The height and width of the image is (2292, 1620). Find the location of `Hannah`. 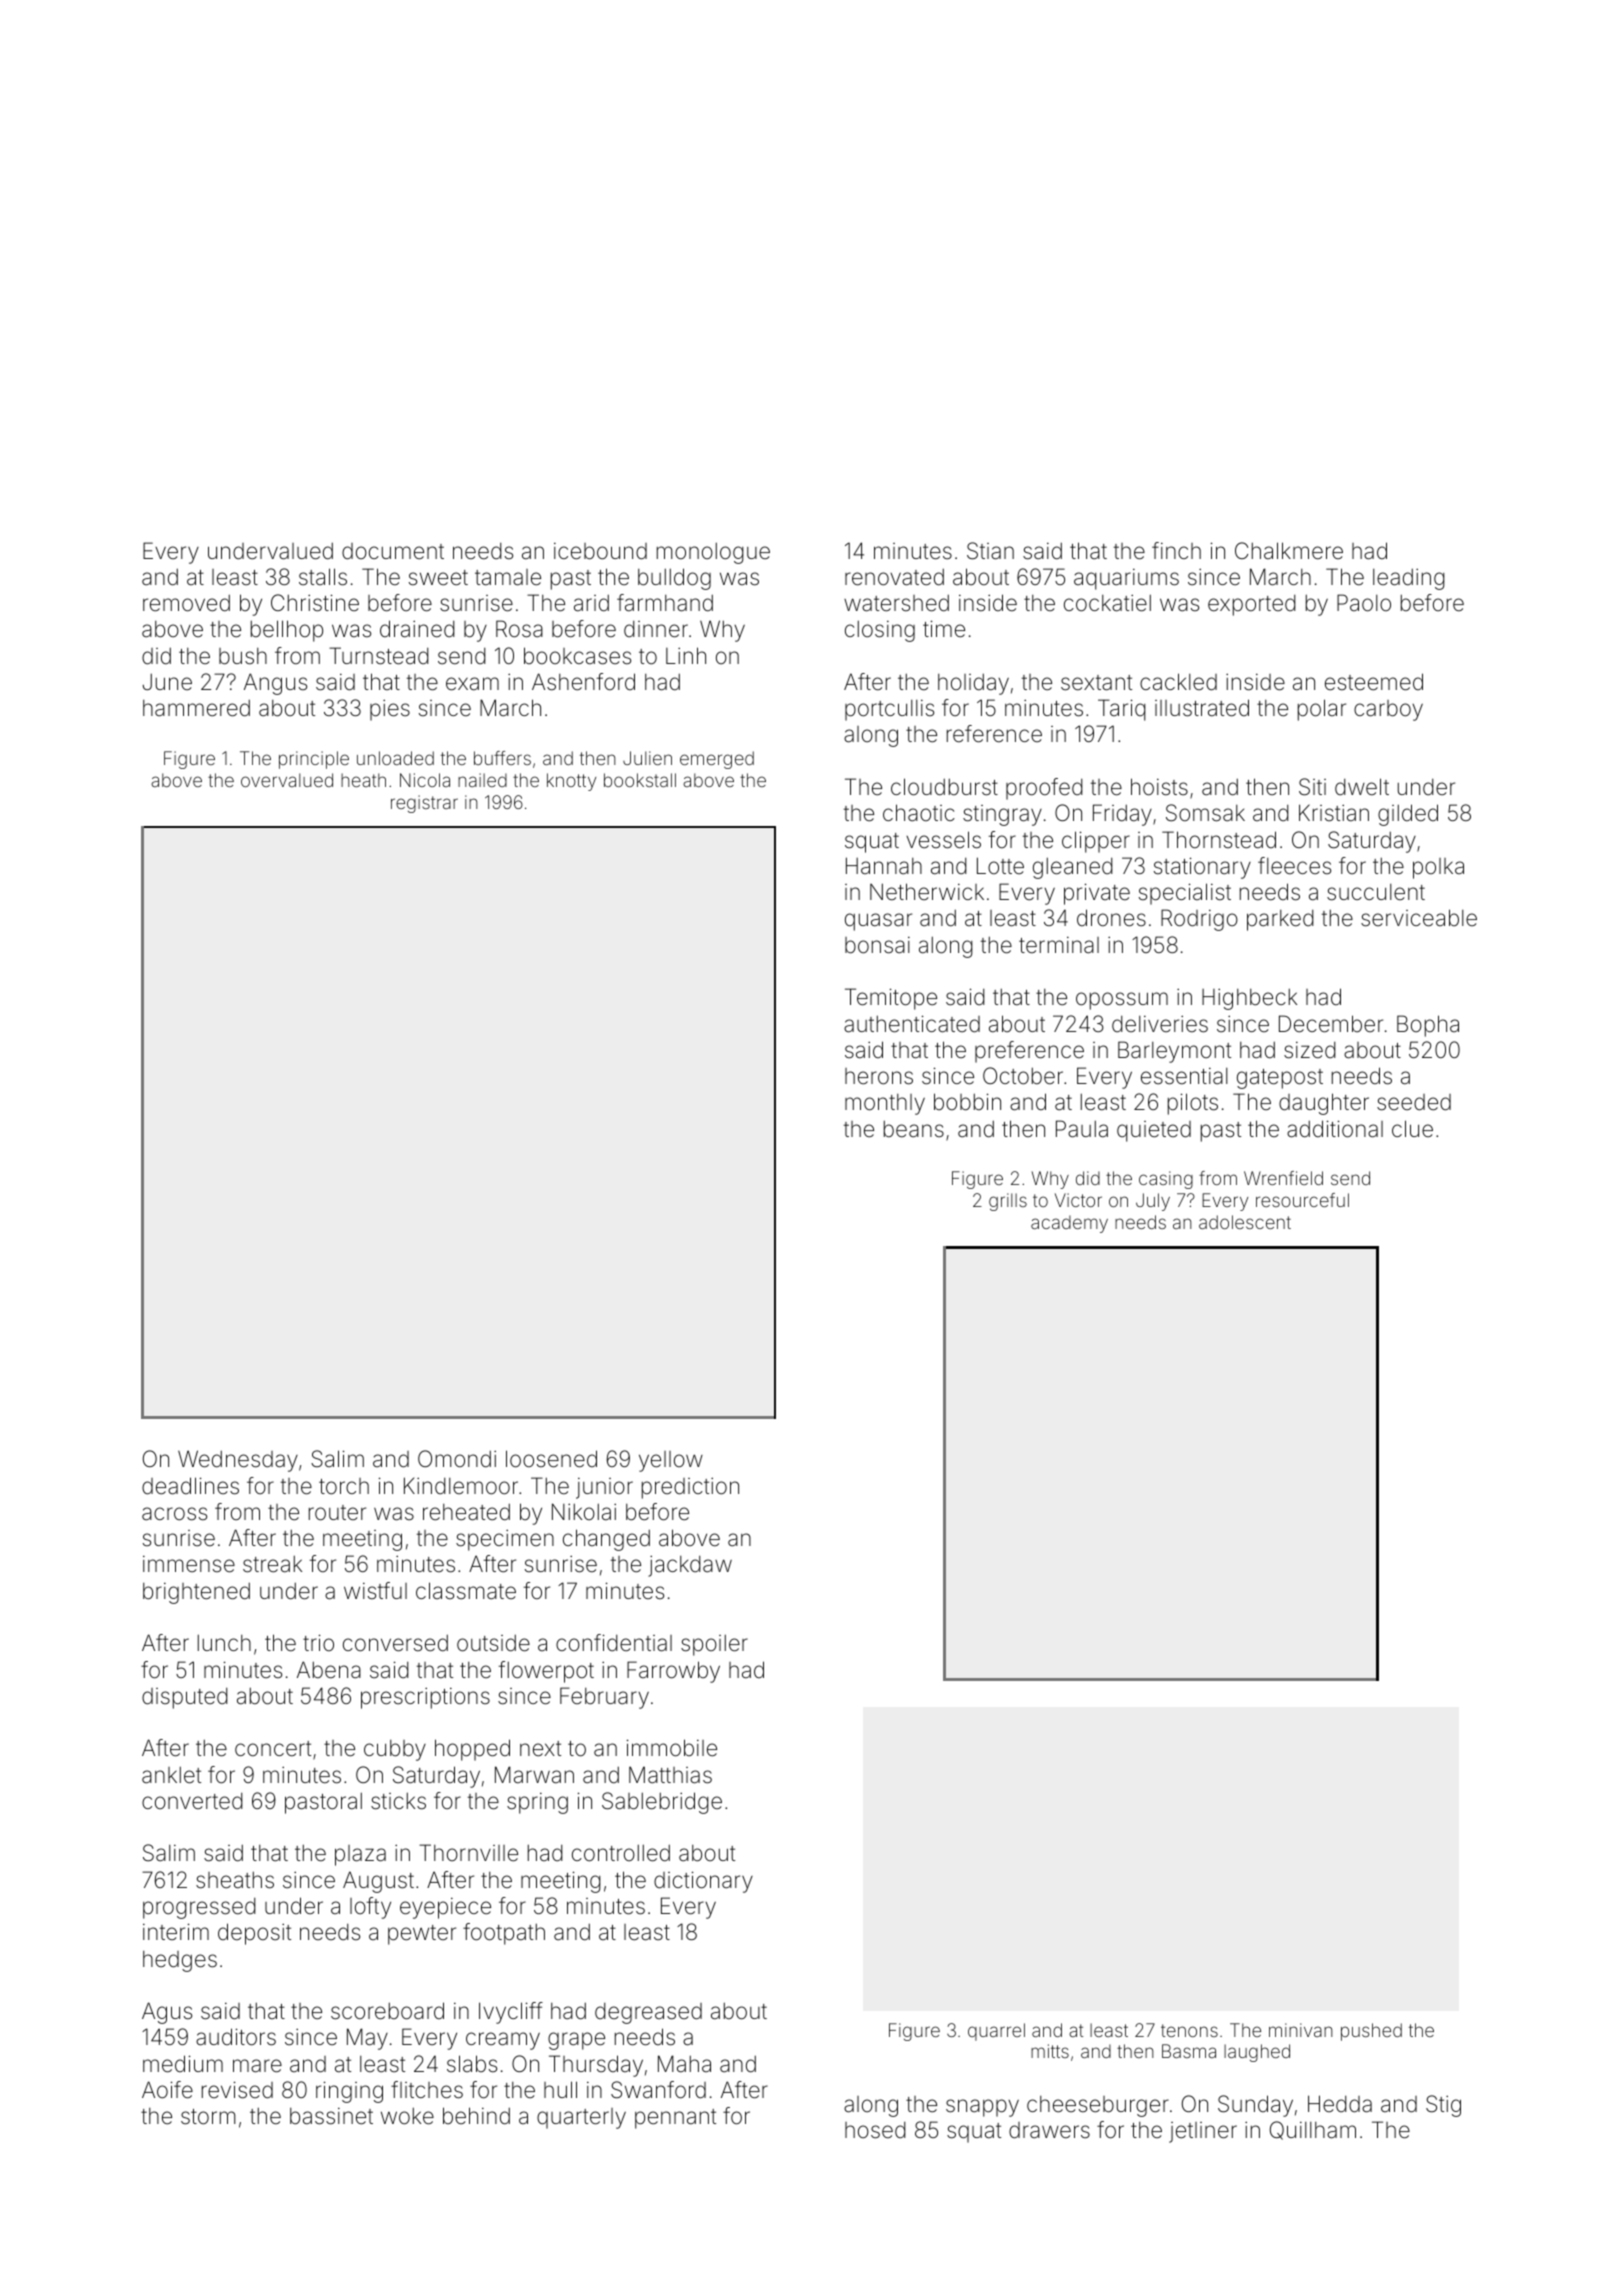

Hannah is located at coordinates (884, 866).
